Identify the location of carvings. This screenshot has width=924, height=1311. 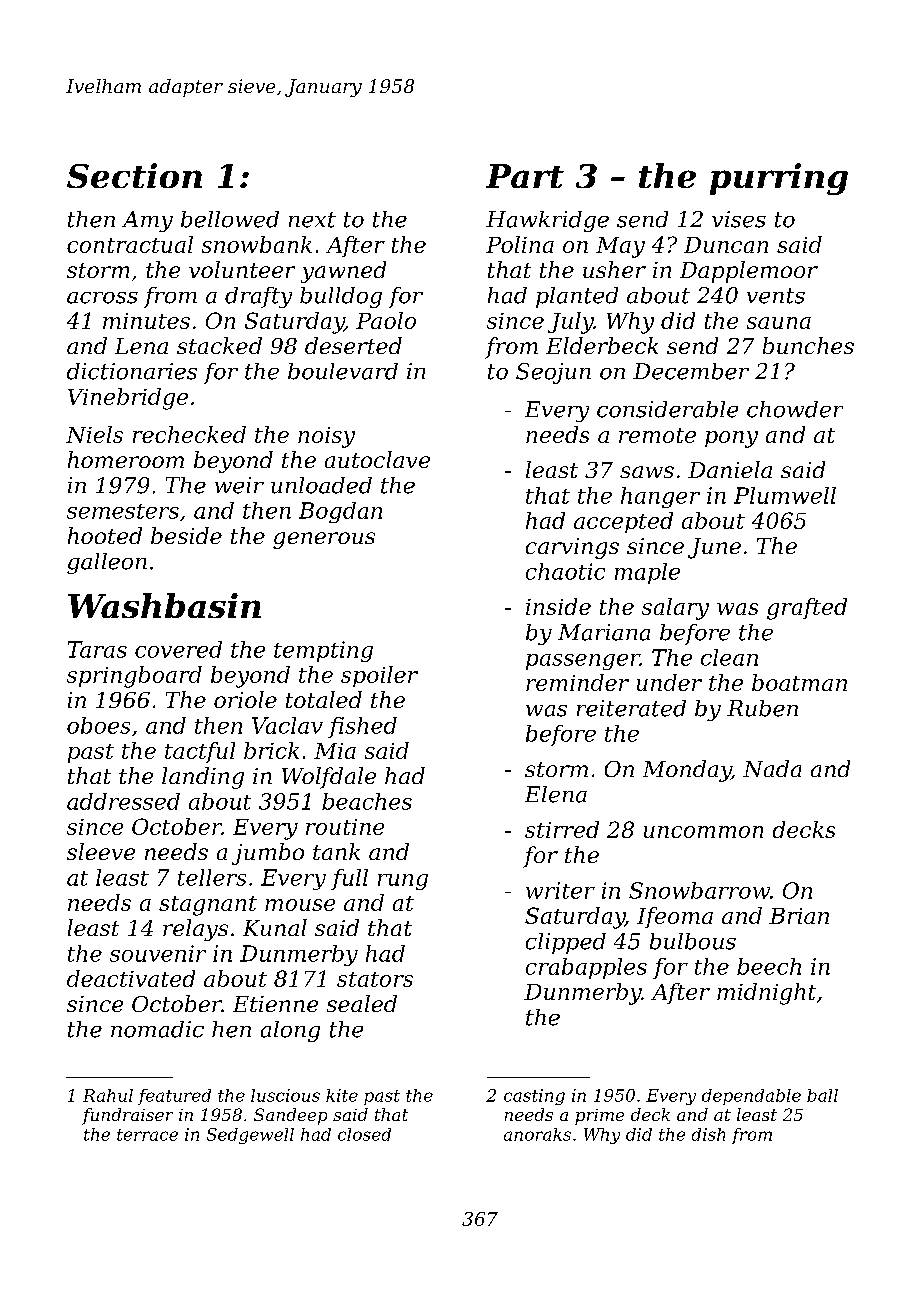
(572, 548).
